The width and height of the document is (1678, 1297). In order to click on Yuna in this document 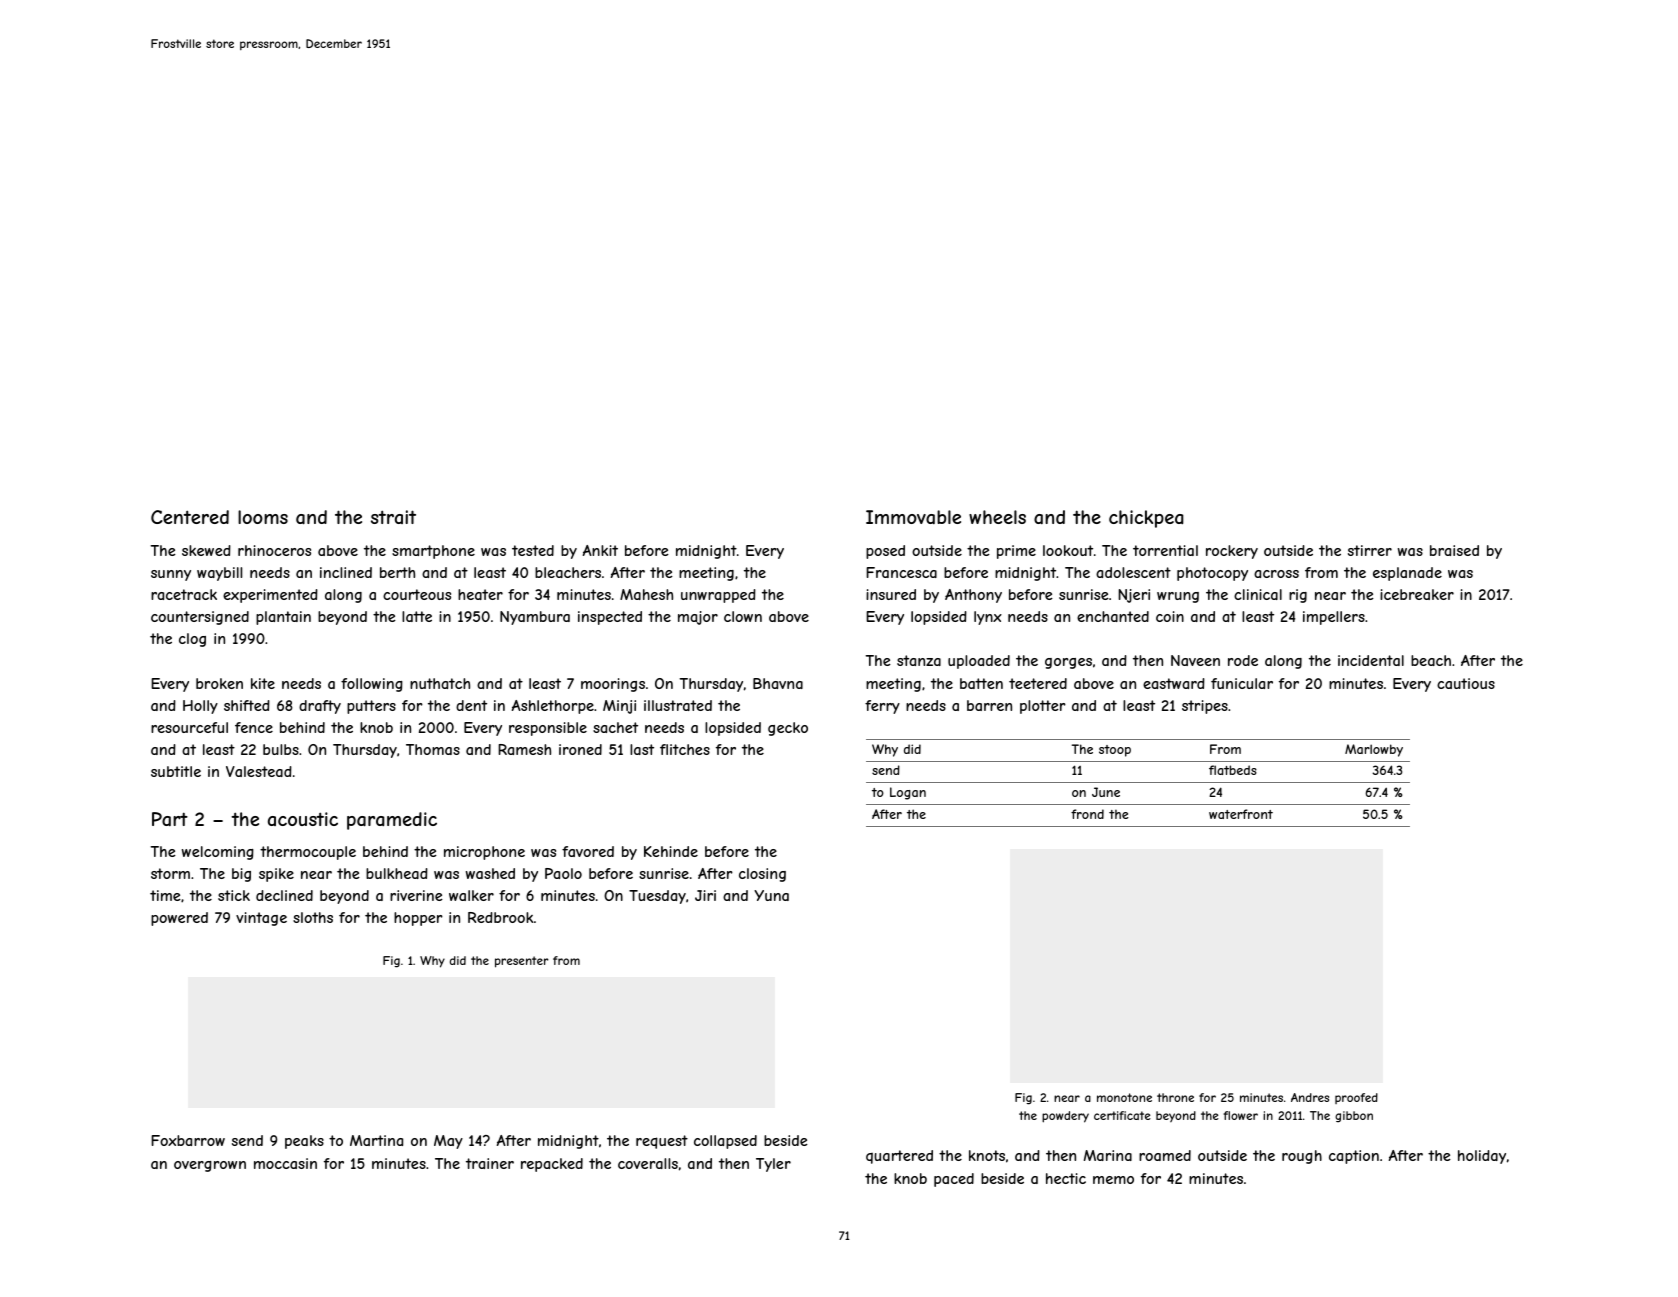, I will do `click(771, 895)`.
